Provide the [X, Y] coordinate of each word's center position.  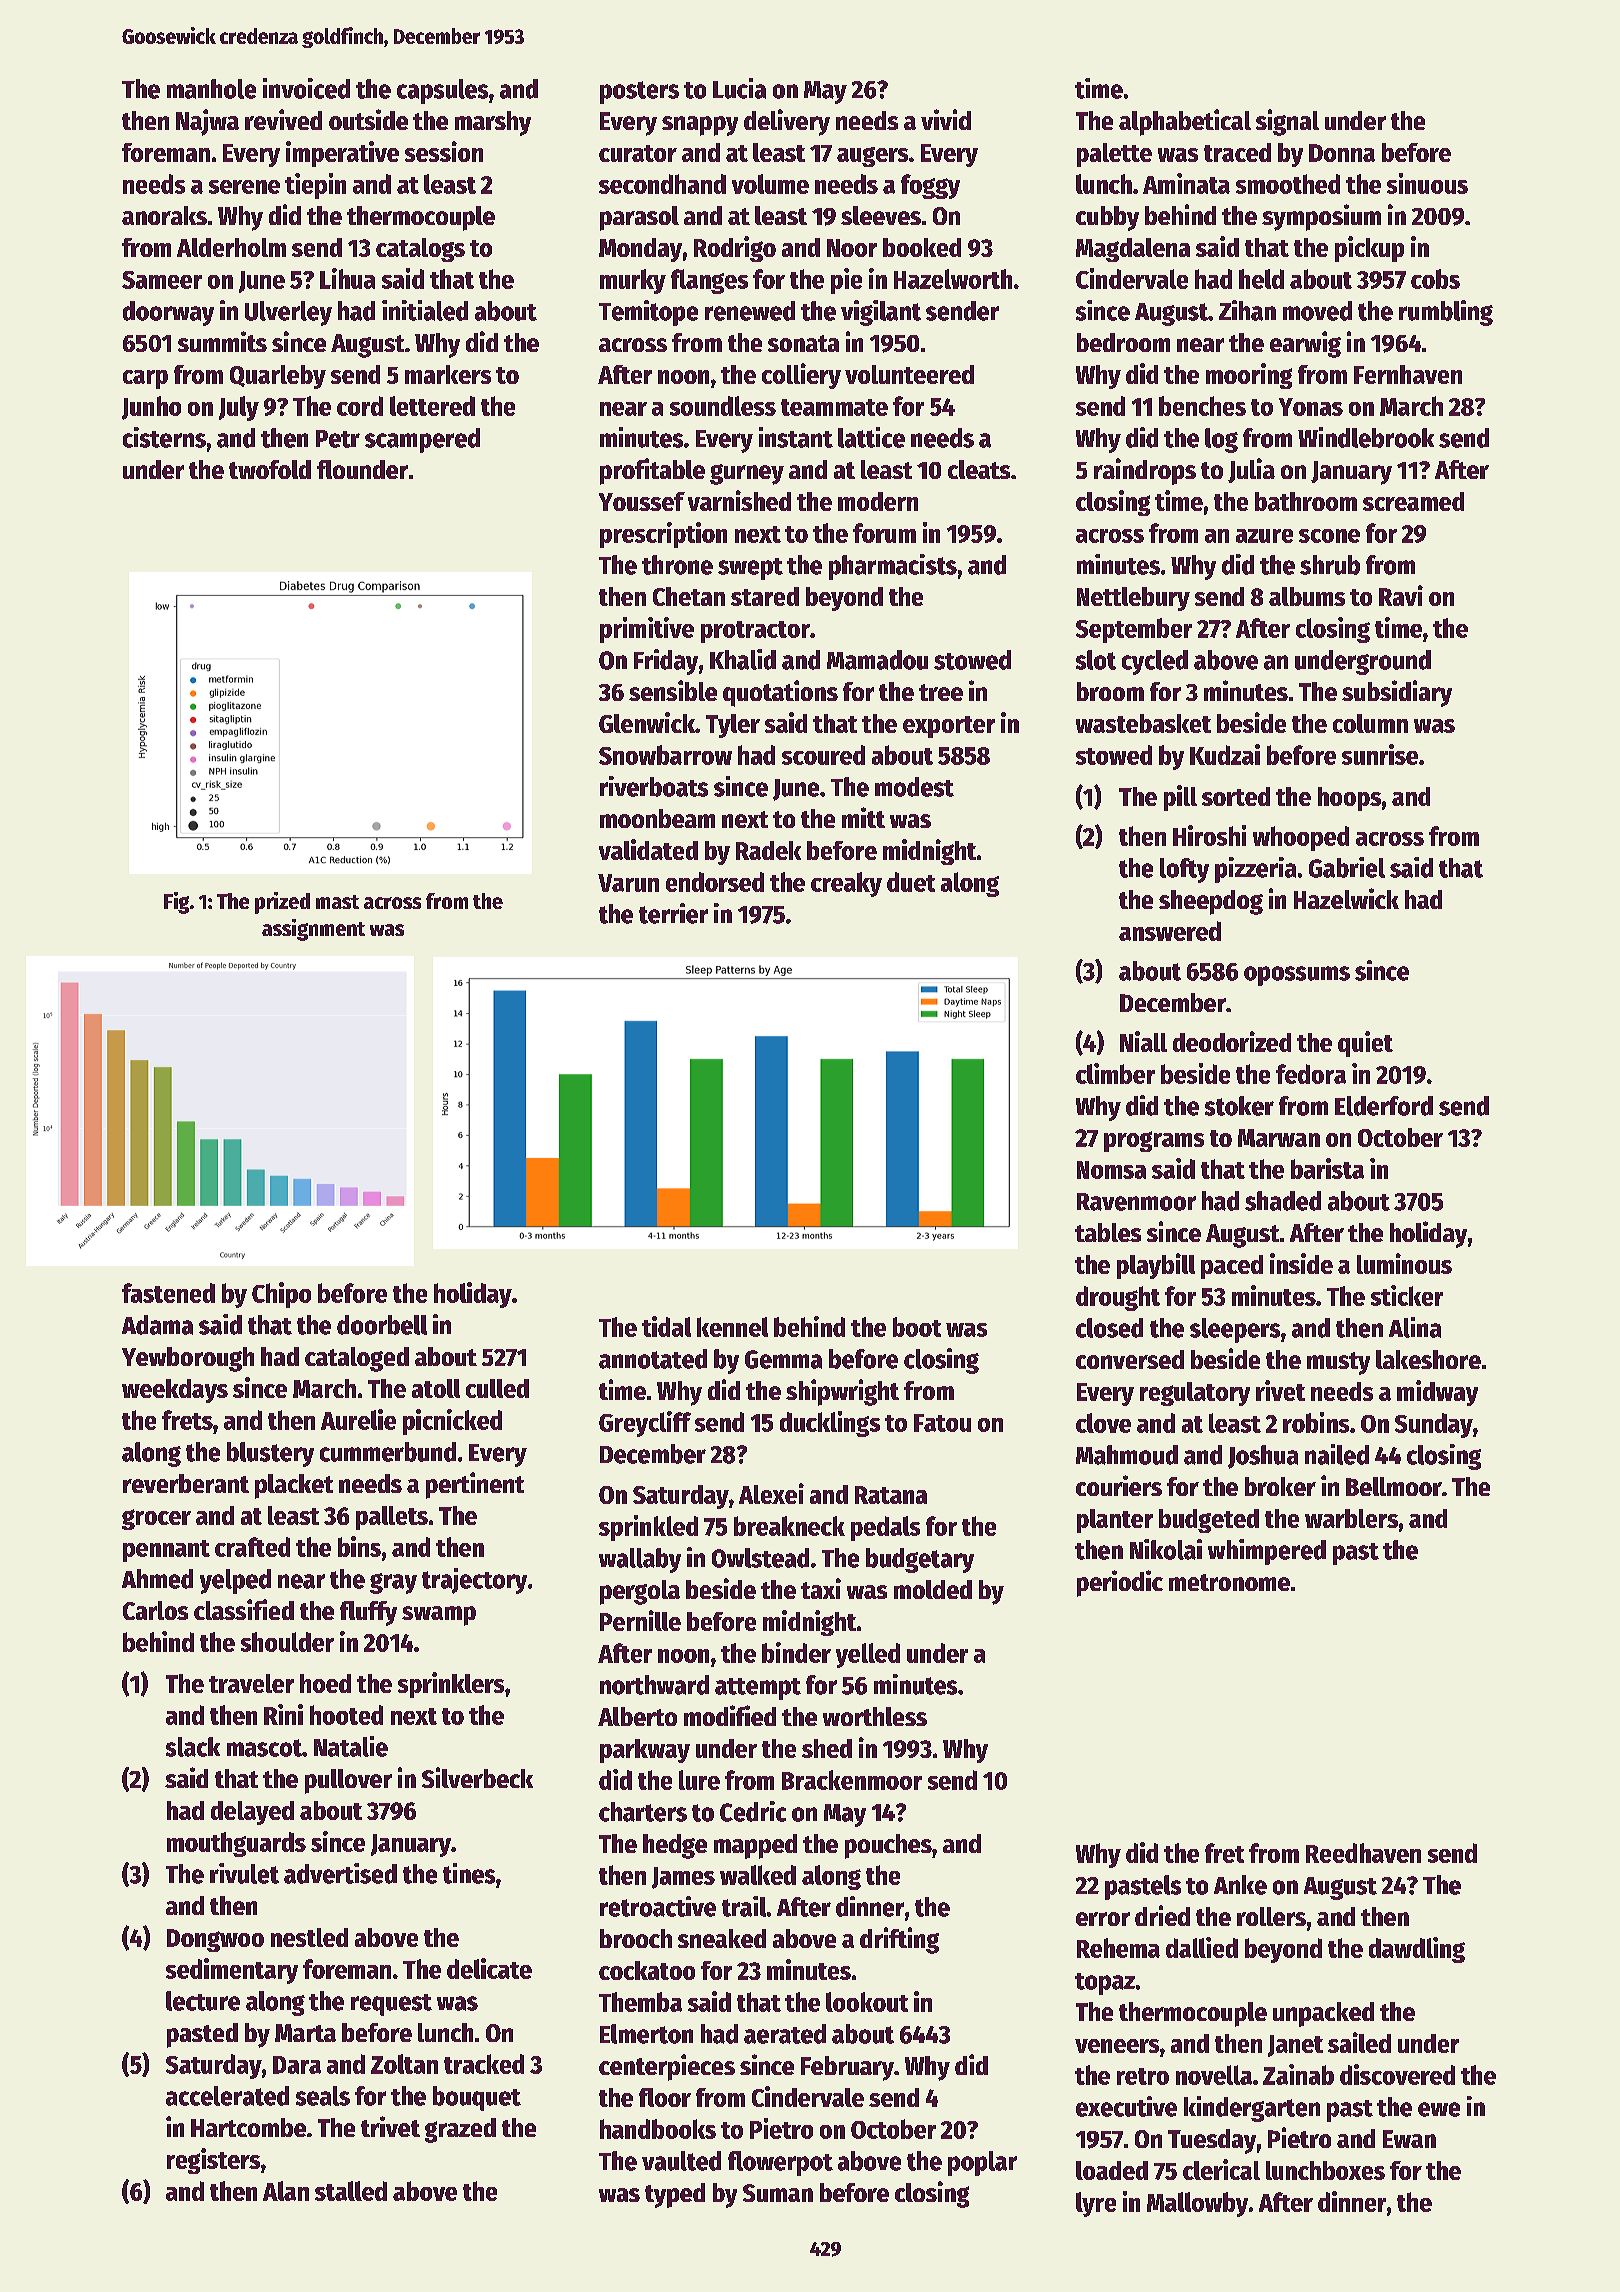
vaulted [681, 2161]
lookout [867, 2002]
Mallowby [1197, 2204]
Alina [1415, 1327]
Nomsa [1111, 1170]
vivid [946, 119]
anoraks [164, 215]
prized [282, 903]
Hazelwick [1346, 898]
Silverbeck [477, 1777]
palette [1114, 155]
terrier [673, 913]
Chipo [281, 1295]
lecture [203, 2001]
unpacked [1323, 2014]
